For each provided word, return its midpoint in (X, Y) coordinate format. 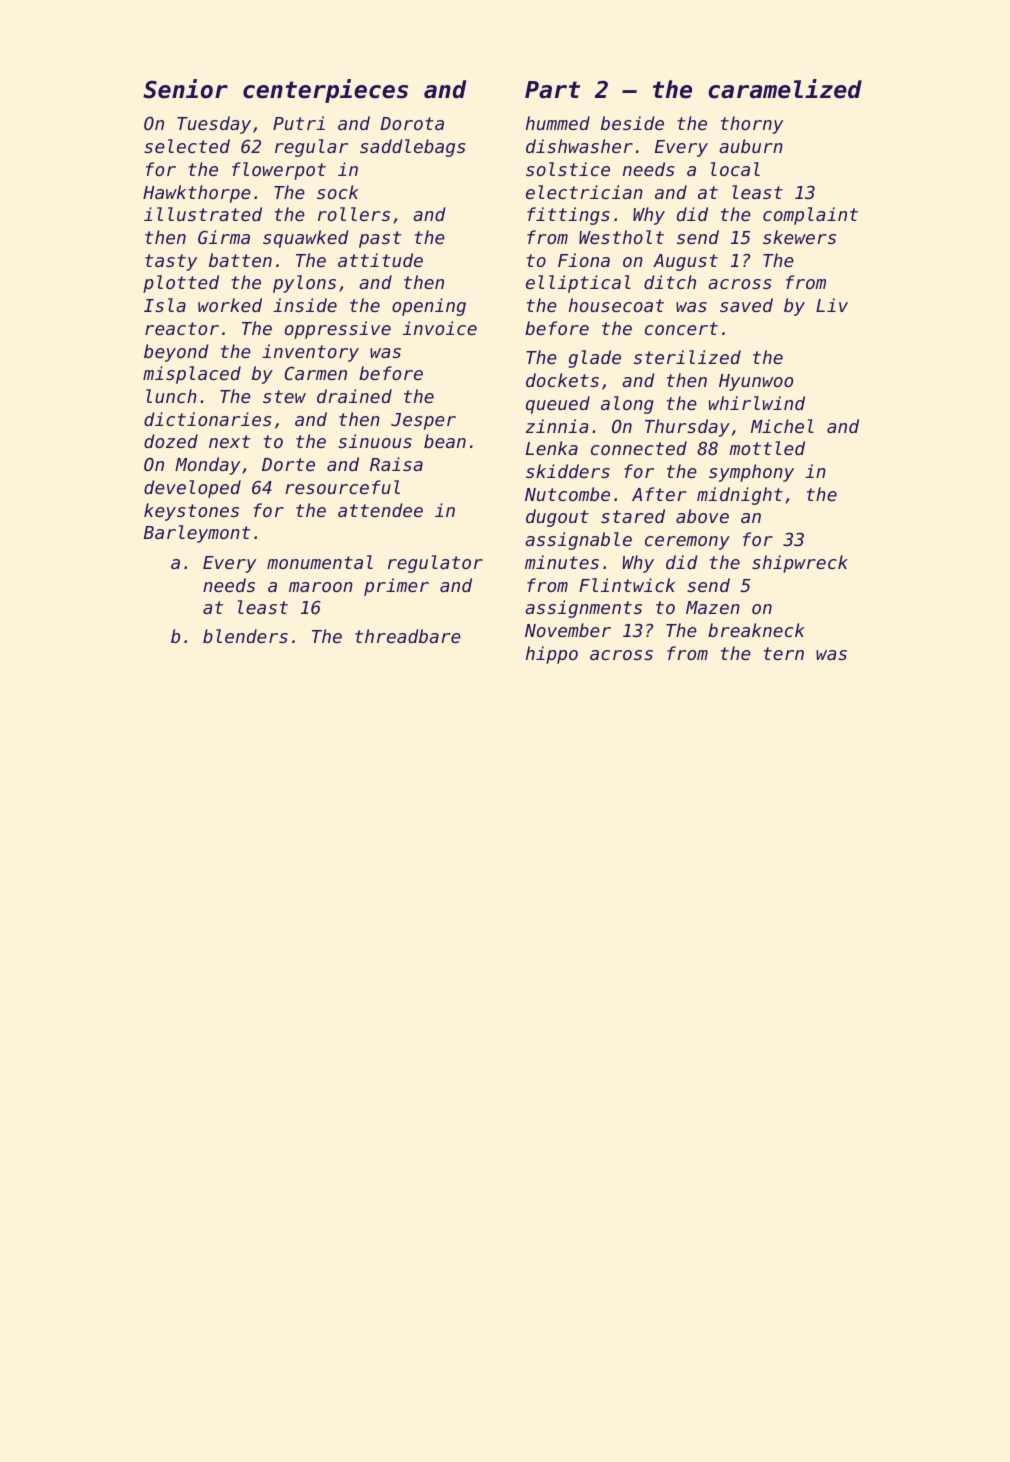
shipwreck (800, 564)
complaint (810, 216)
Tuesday (214, 125)
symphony (751, 473)
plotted (181, 284)
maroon (321, 587)
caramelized (785, 89)
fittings (568, 216)
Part (552, 90)
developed (192, 489)
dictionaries (207, 419)
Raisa (396, 464)
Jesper (423, 421)
